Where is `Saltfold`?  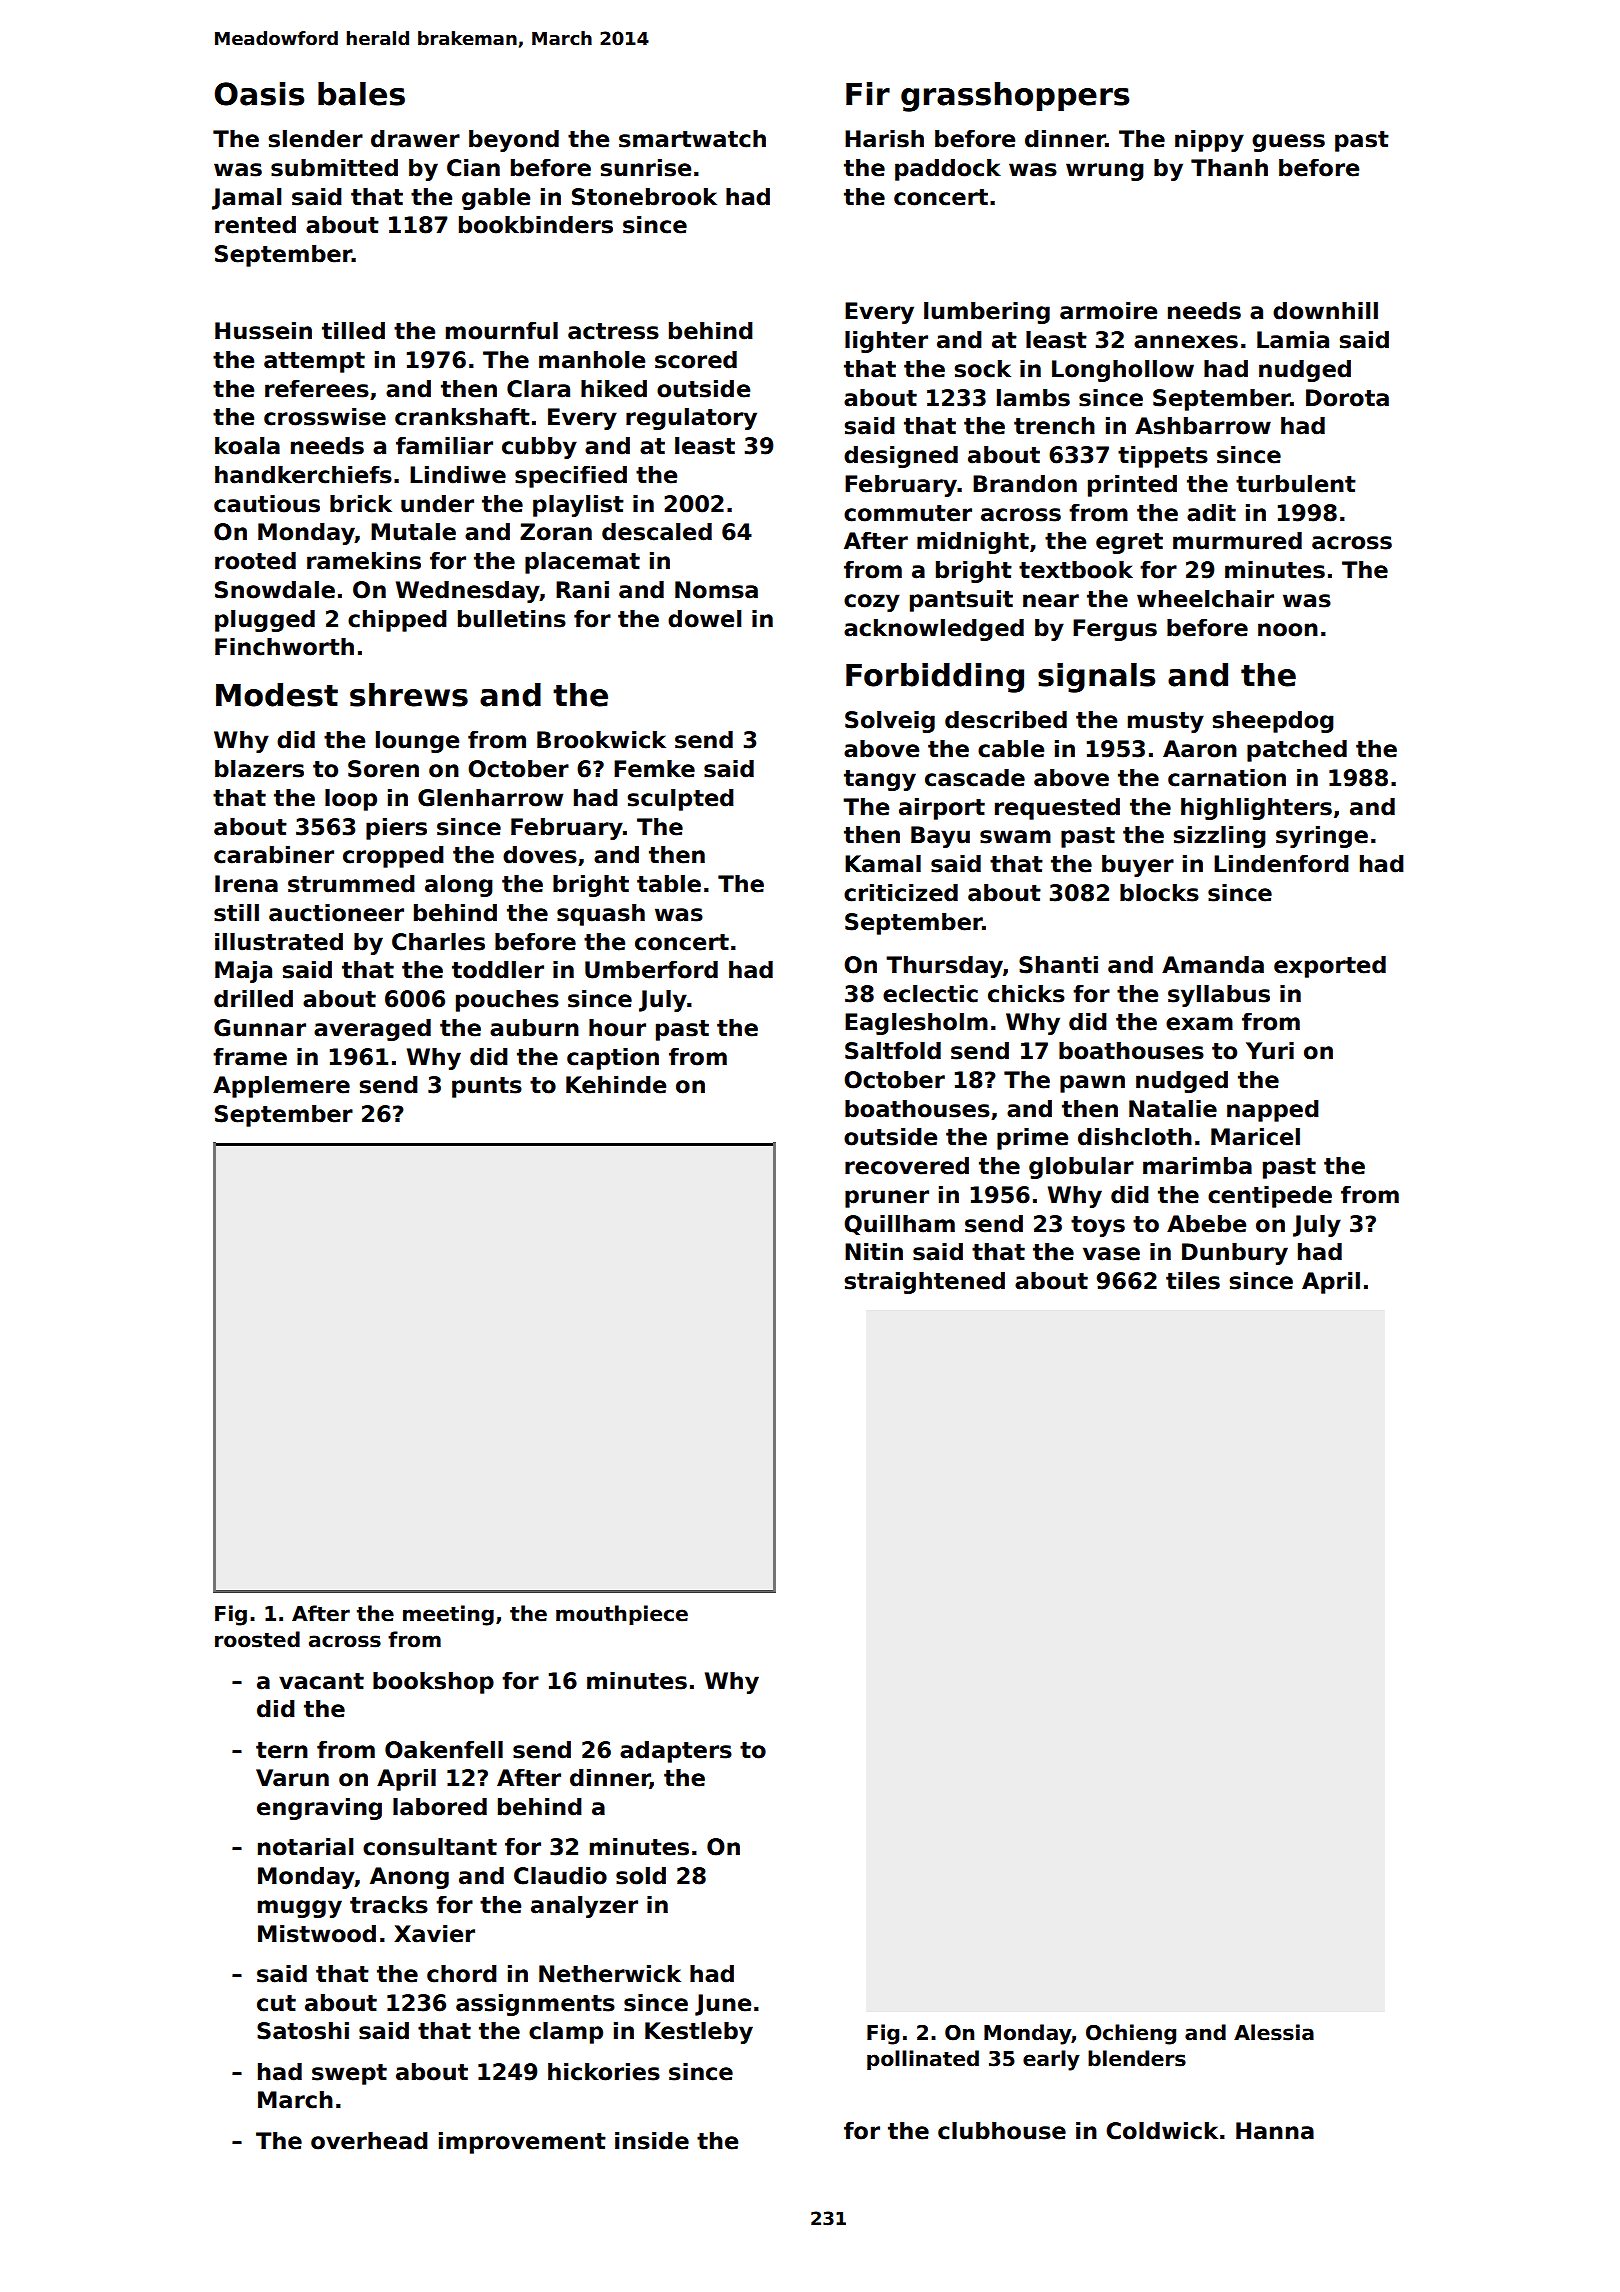
Saltfold is located at coordinates (893, 1051).
